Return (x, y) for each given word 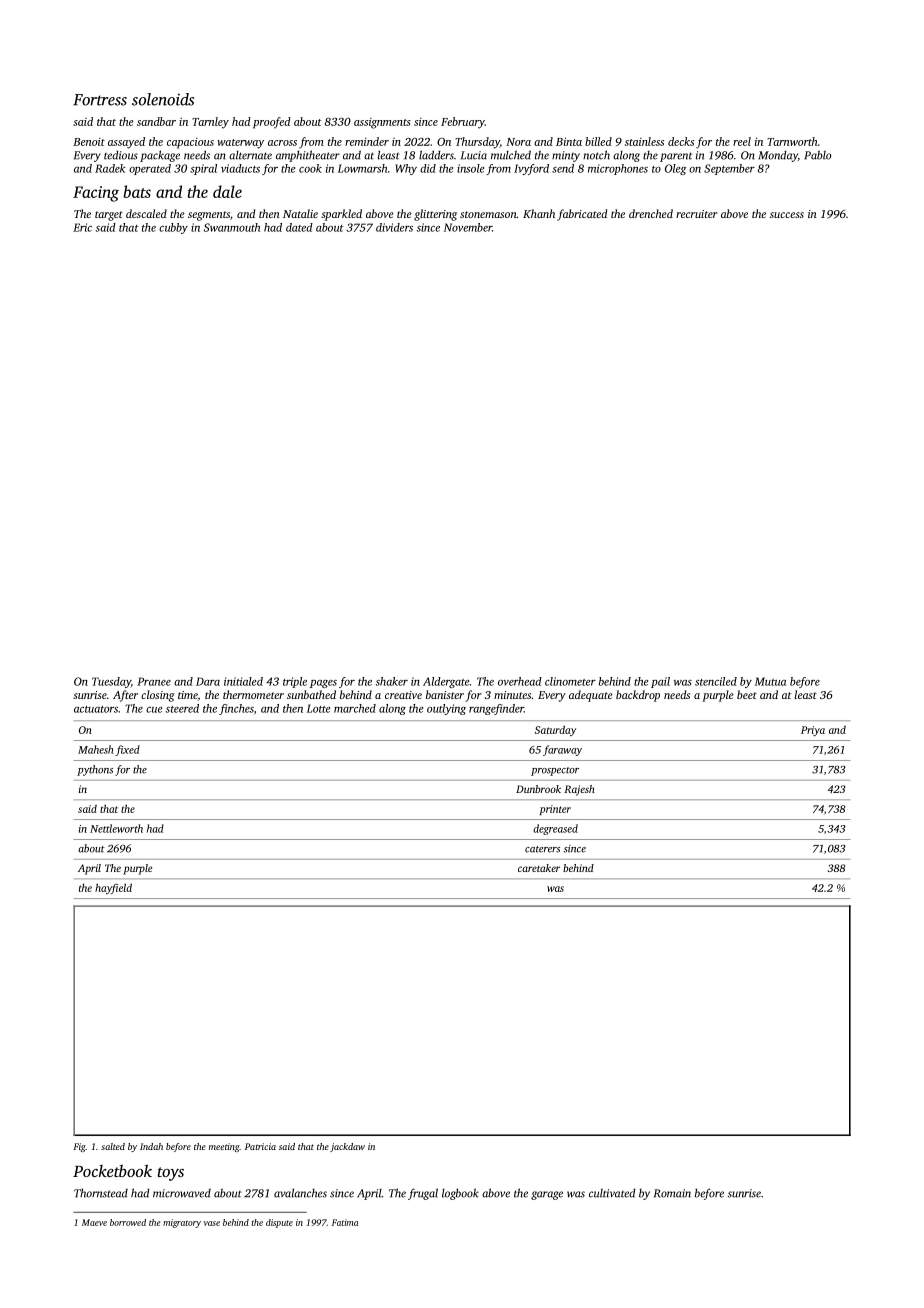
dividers (394, 227)
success (787, 215)
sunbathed (311, 694)
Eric (82, 227)
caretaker (539, 868)
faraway (562, 750)
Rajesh (579, 790)
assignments (382, 123)
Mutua (770, 681)
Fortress (100, 100)
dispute (279, 1223)
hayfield (113, 888)
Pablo (817, 155)
